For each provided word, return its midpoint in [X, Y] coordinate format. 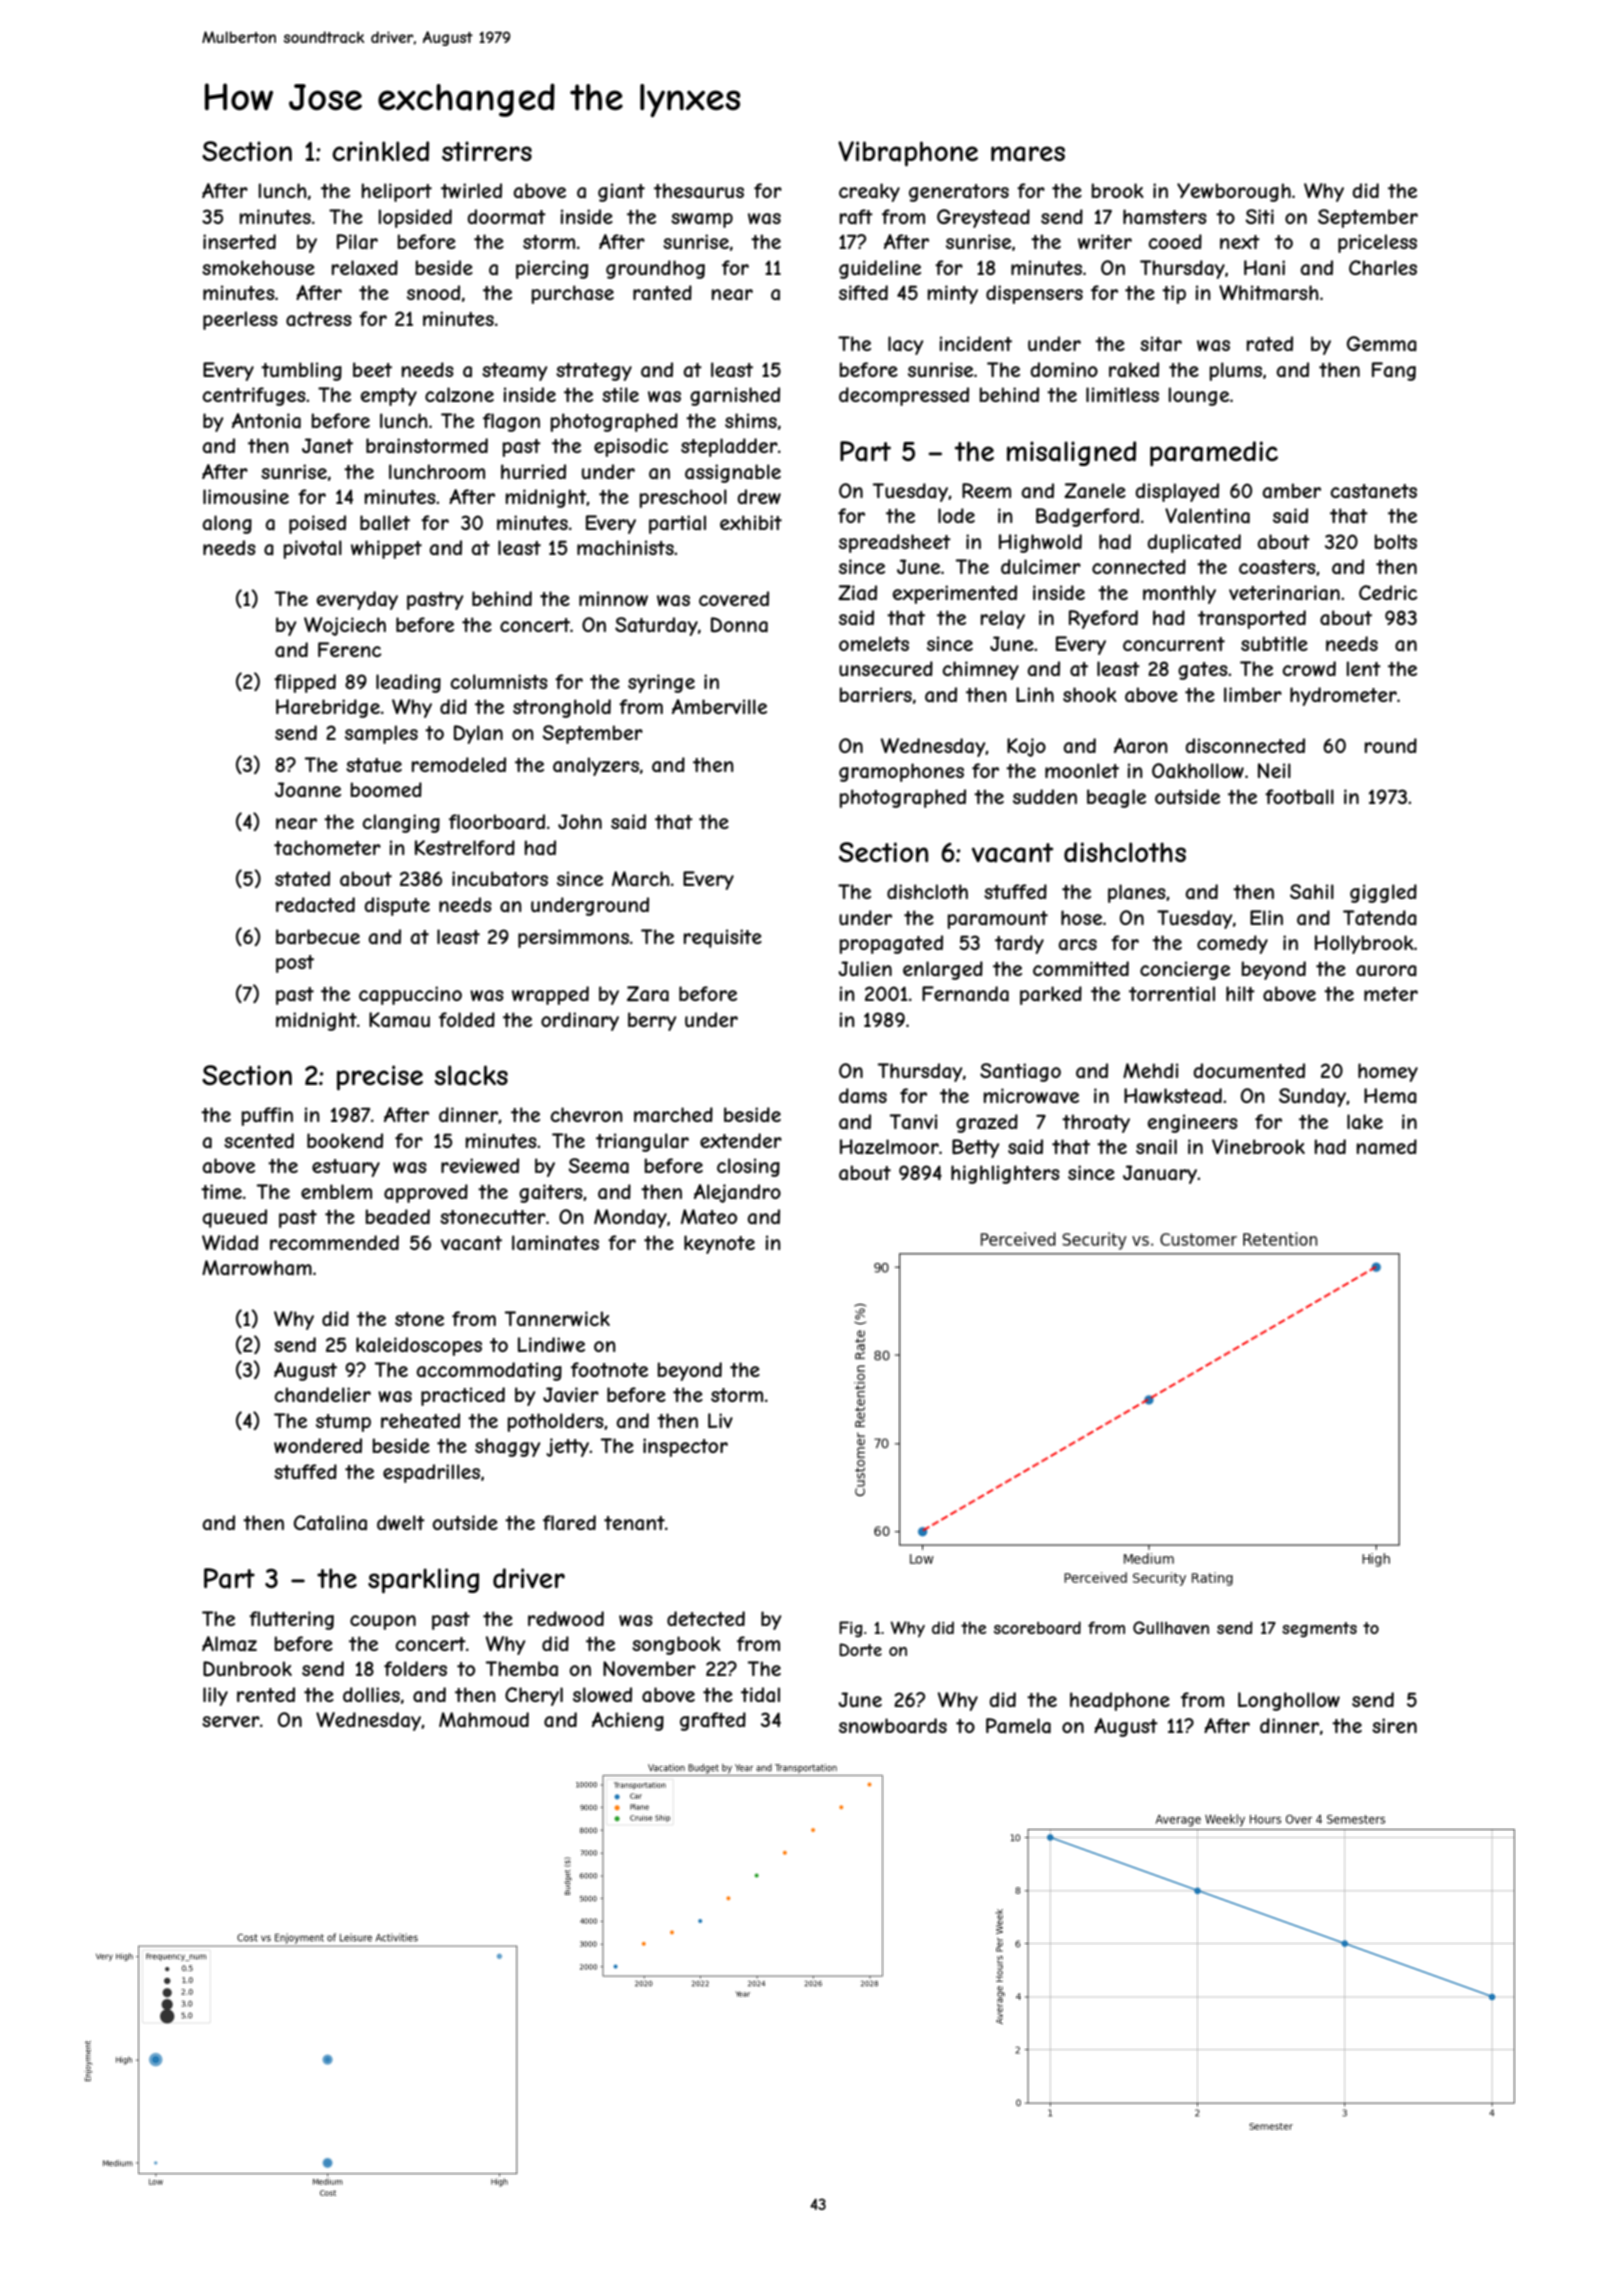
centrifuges [254, 396]
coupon [383, 1622]
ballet [385, 522]
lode [956, 515]
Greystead [983, 218]
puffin [267, 1116]
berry [652, 1021]
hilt [1240, 993]
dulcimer [1041, 566]
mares [1028, 154]
